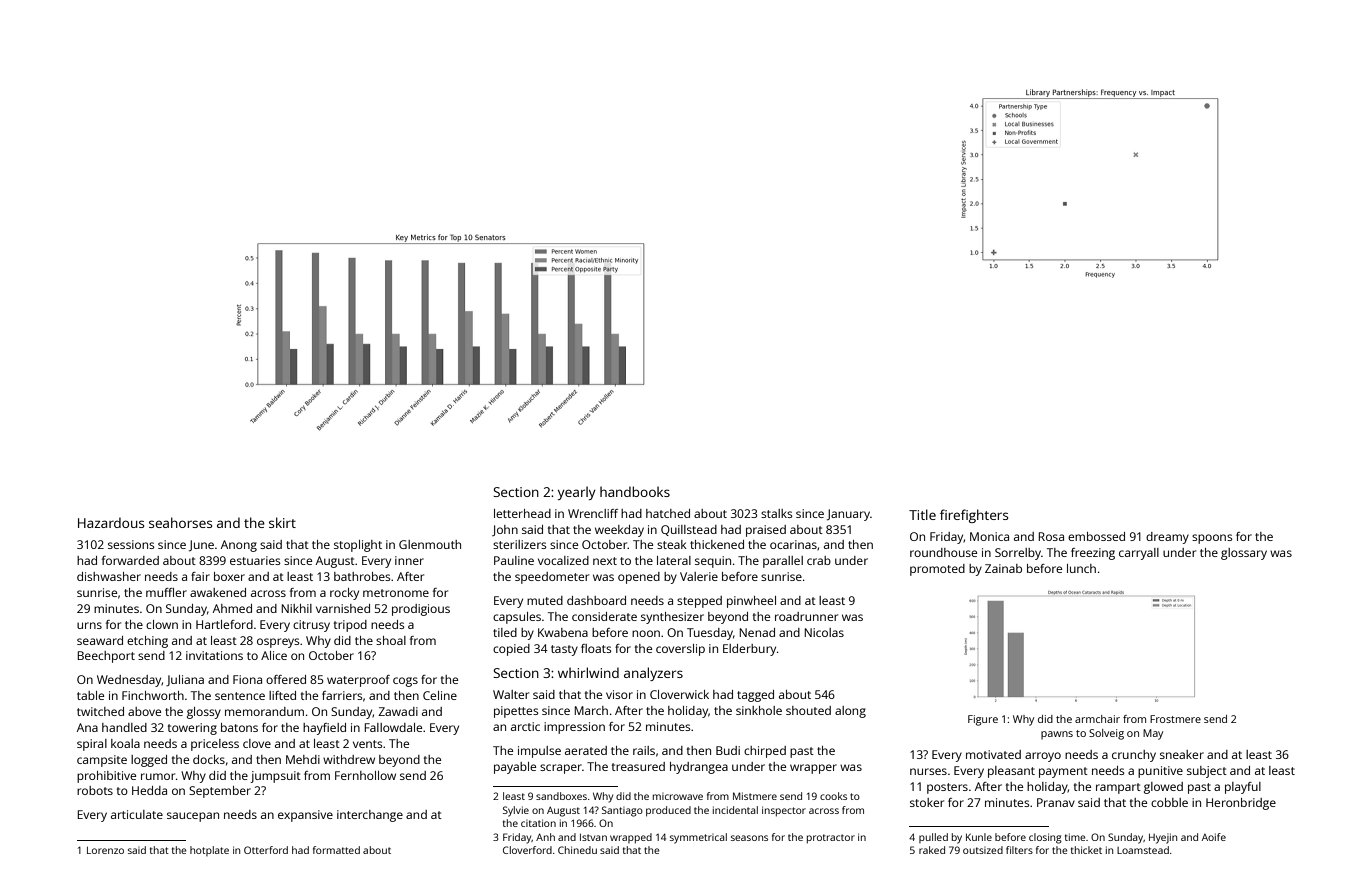  What do you see at coordinates (672, 618) in the document?
I see `synthesizer` at bounding box center [672, 618].
